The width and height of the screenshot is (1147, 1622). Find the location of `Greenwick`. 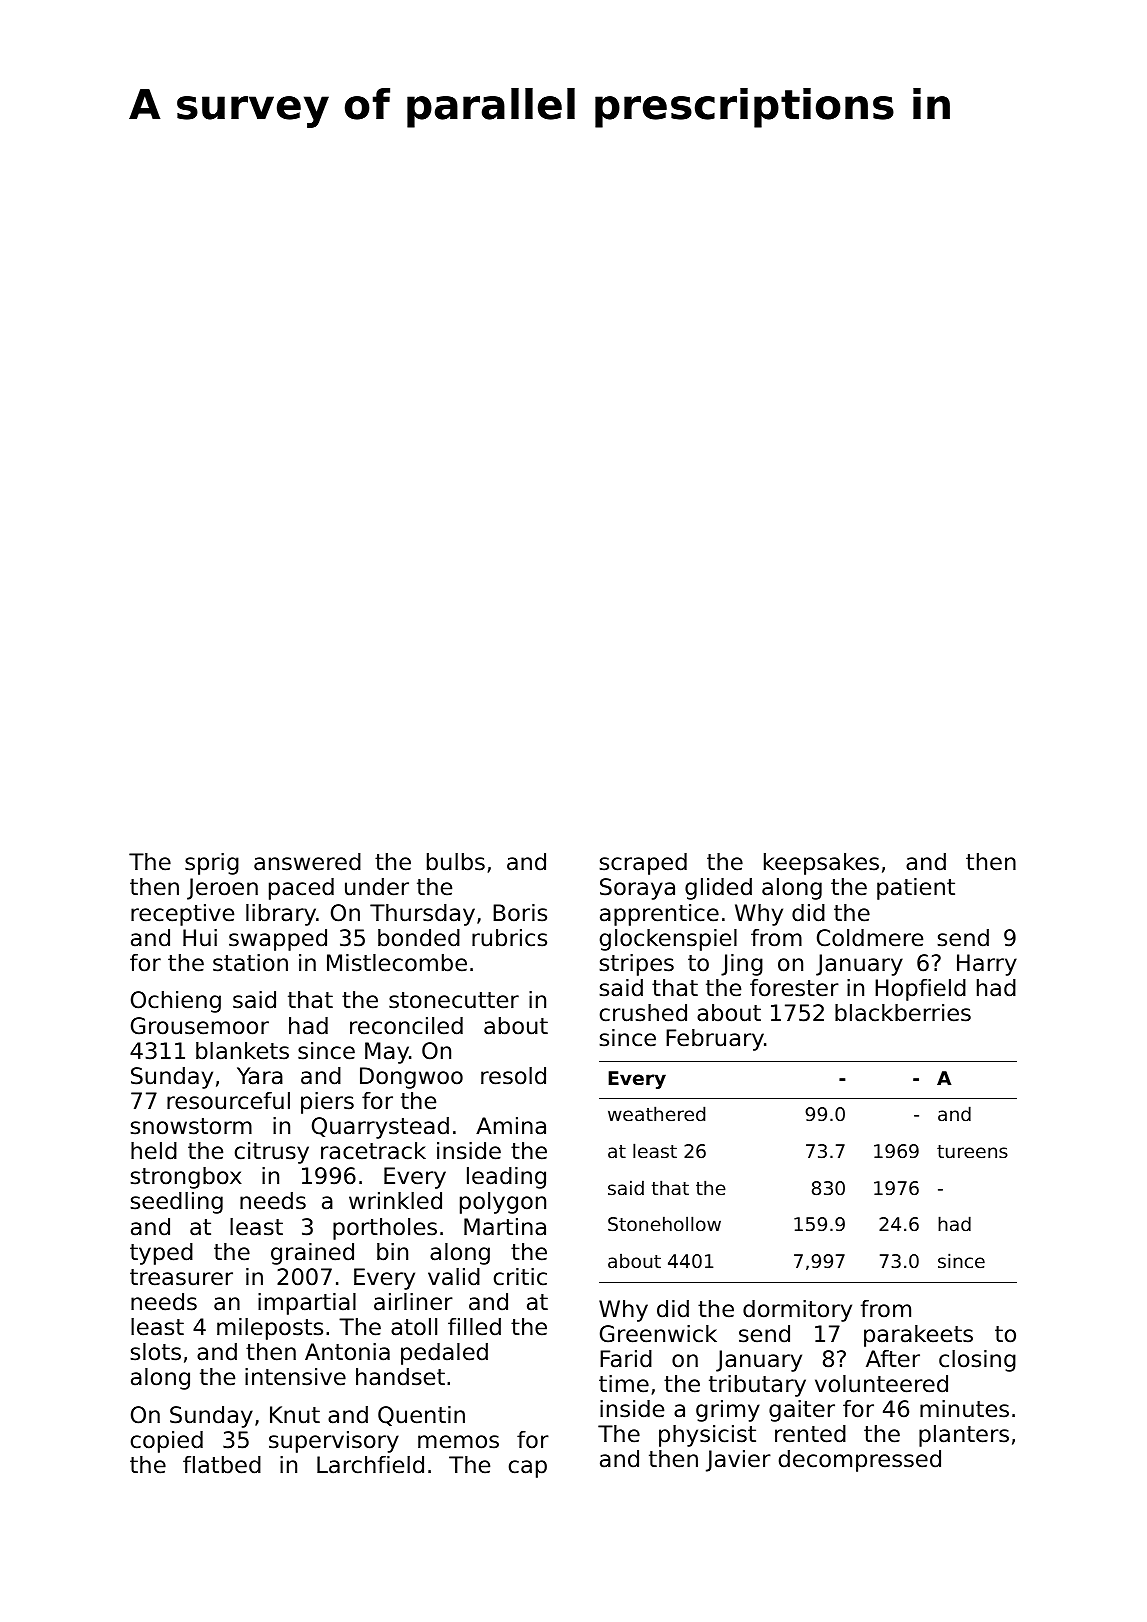

Greenwick is located at coordinates (658, 1334).
